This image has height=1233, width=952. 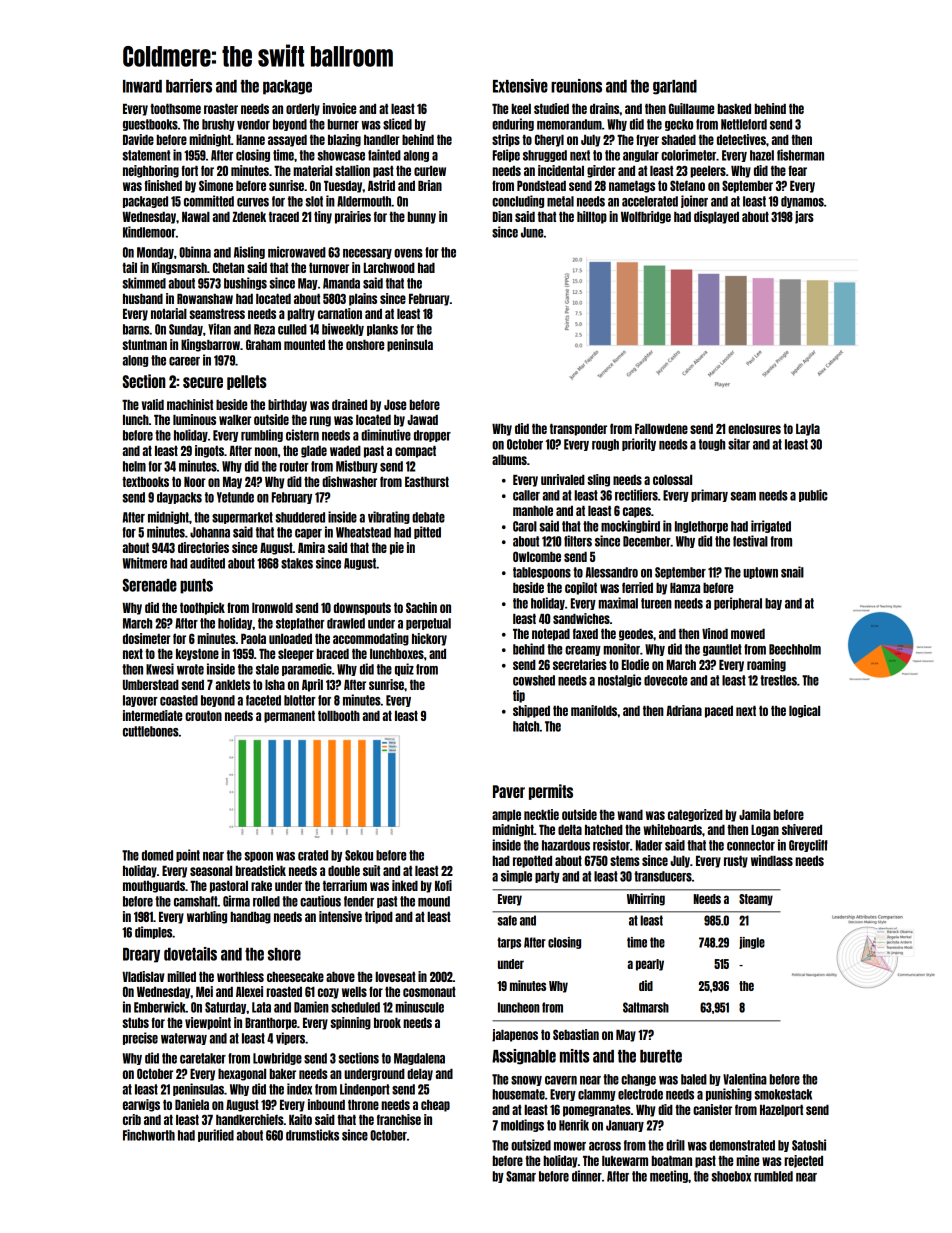 What do you see at coordinates (506, 155) in the image?
I see `Felipe` at bounding box center [506, 155].
